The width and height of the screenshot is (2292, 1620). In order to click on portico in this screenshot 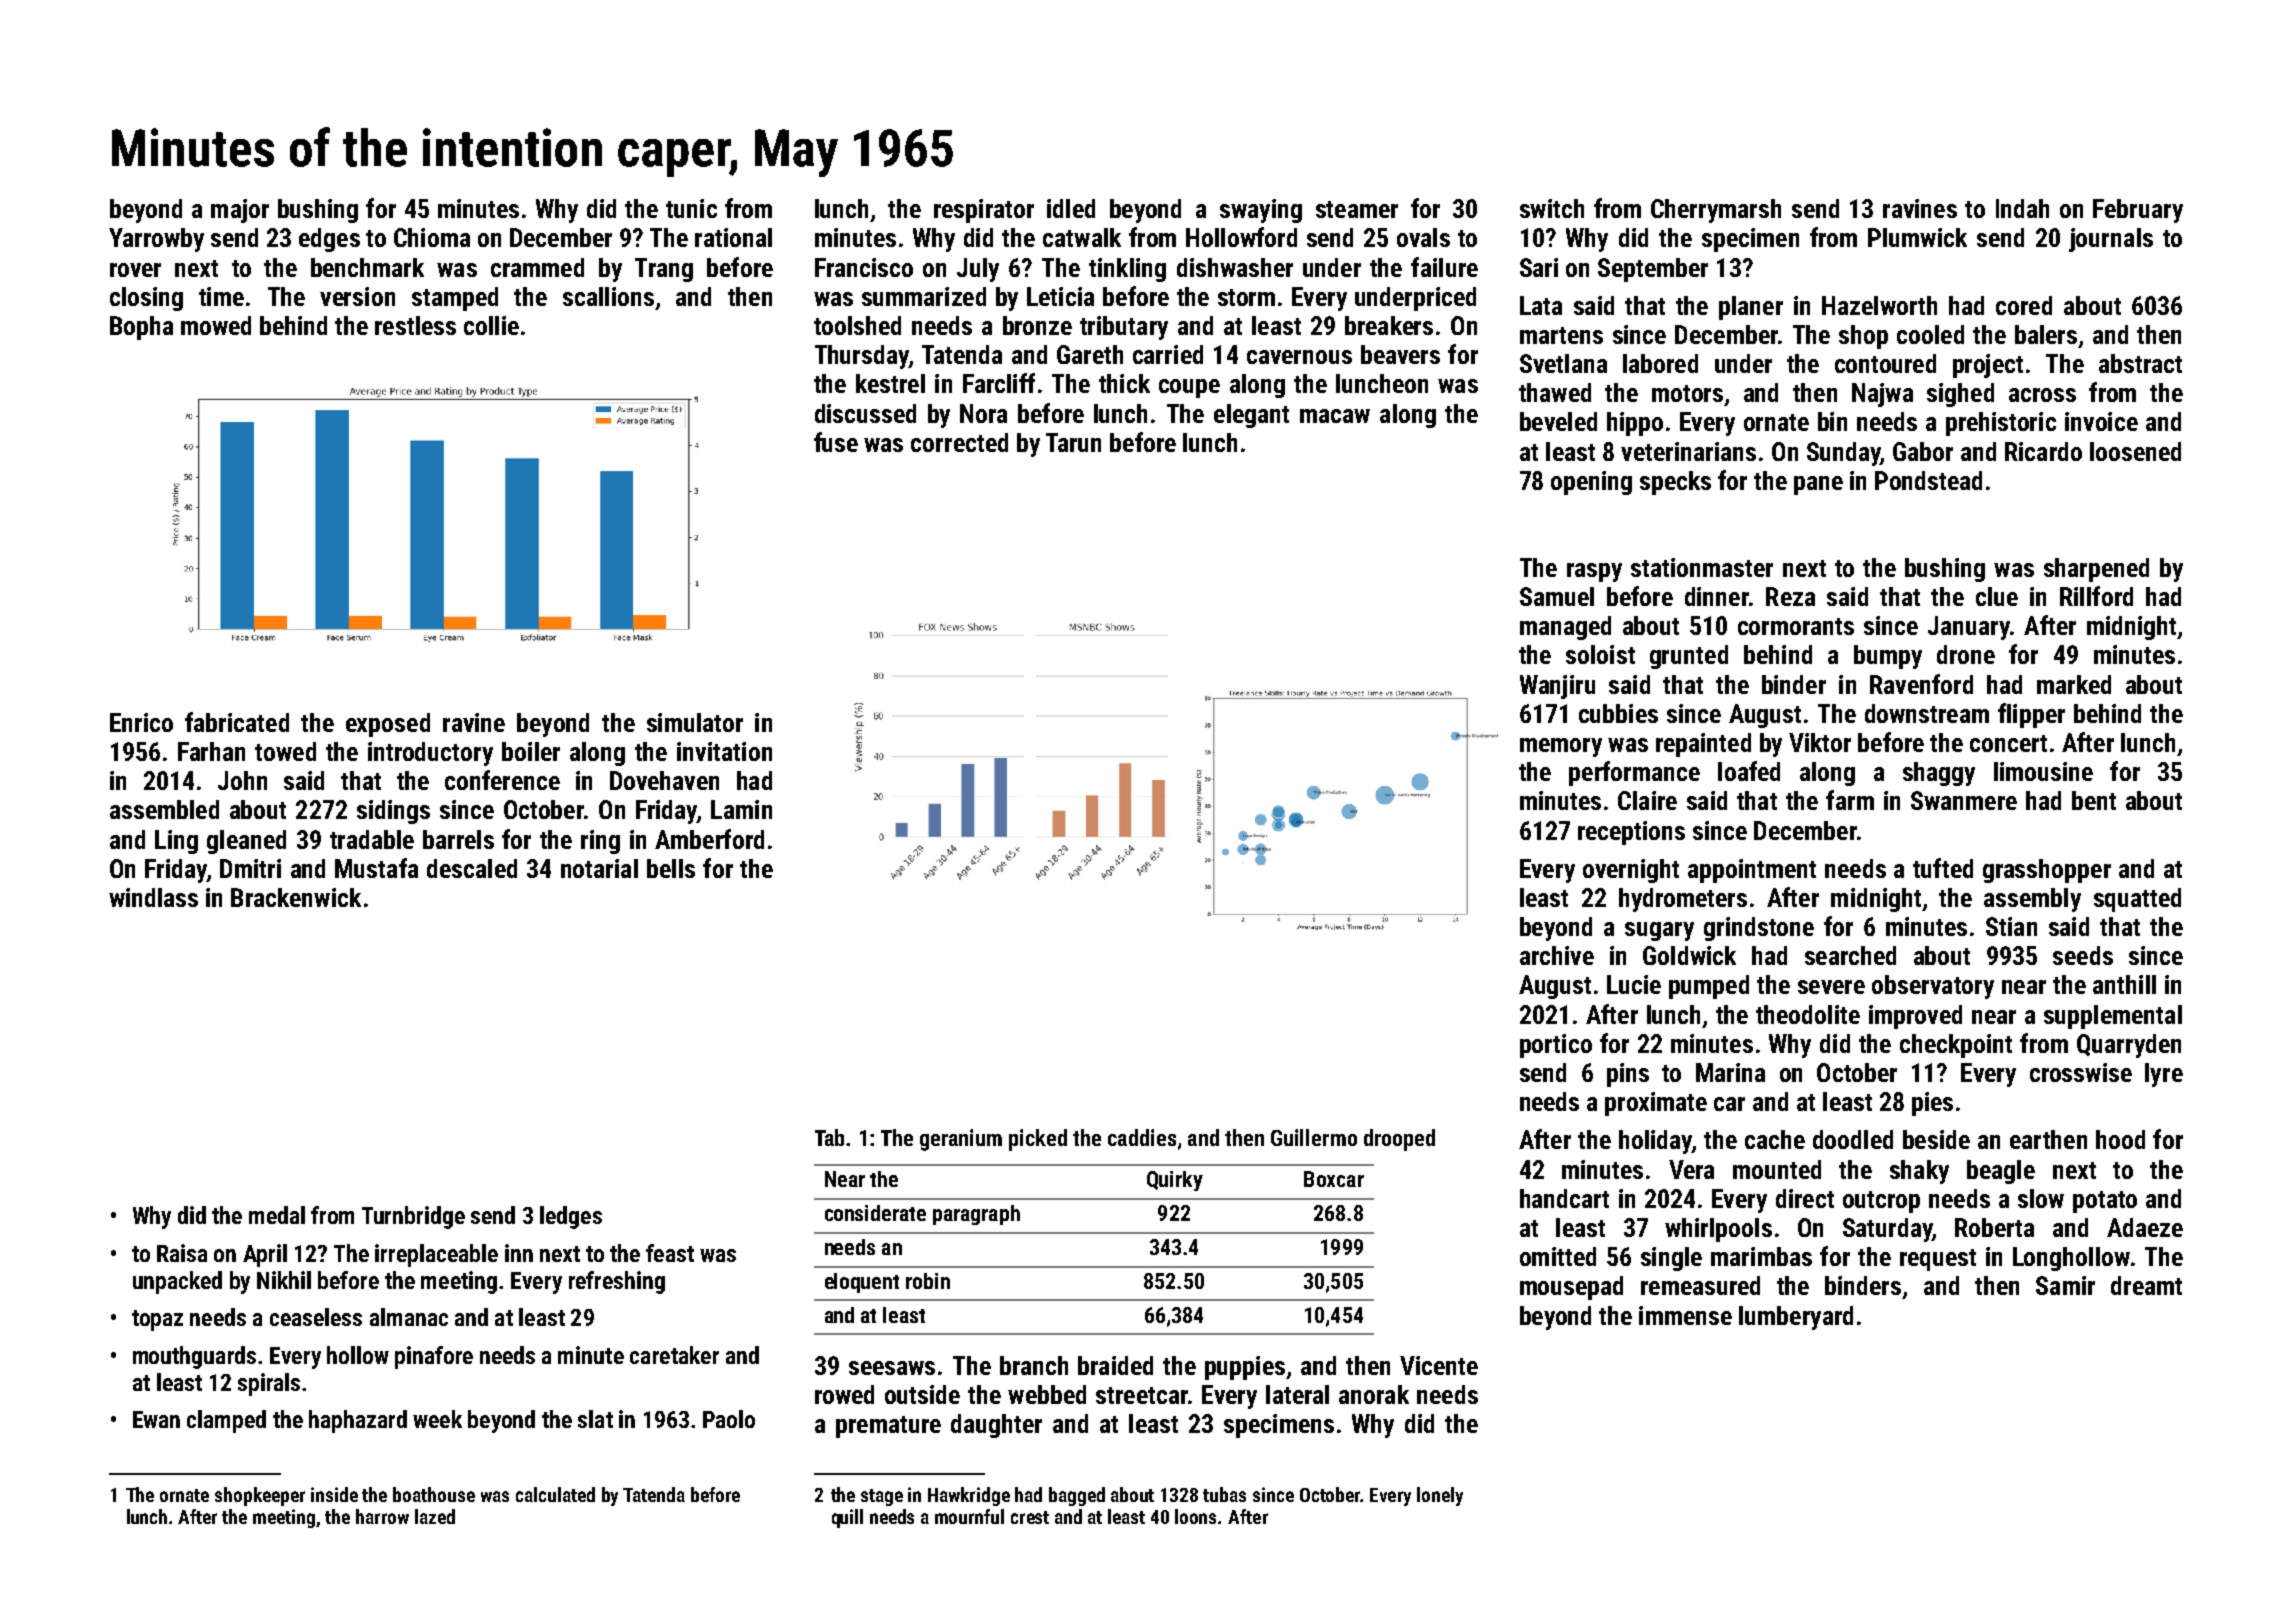, I will do `click(1556, 1046)`.
